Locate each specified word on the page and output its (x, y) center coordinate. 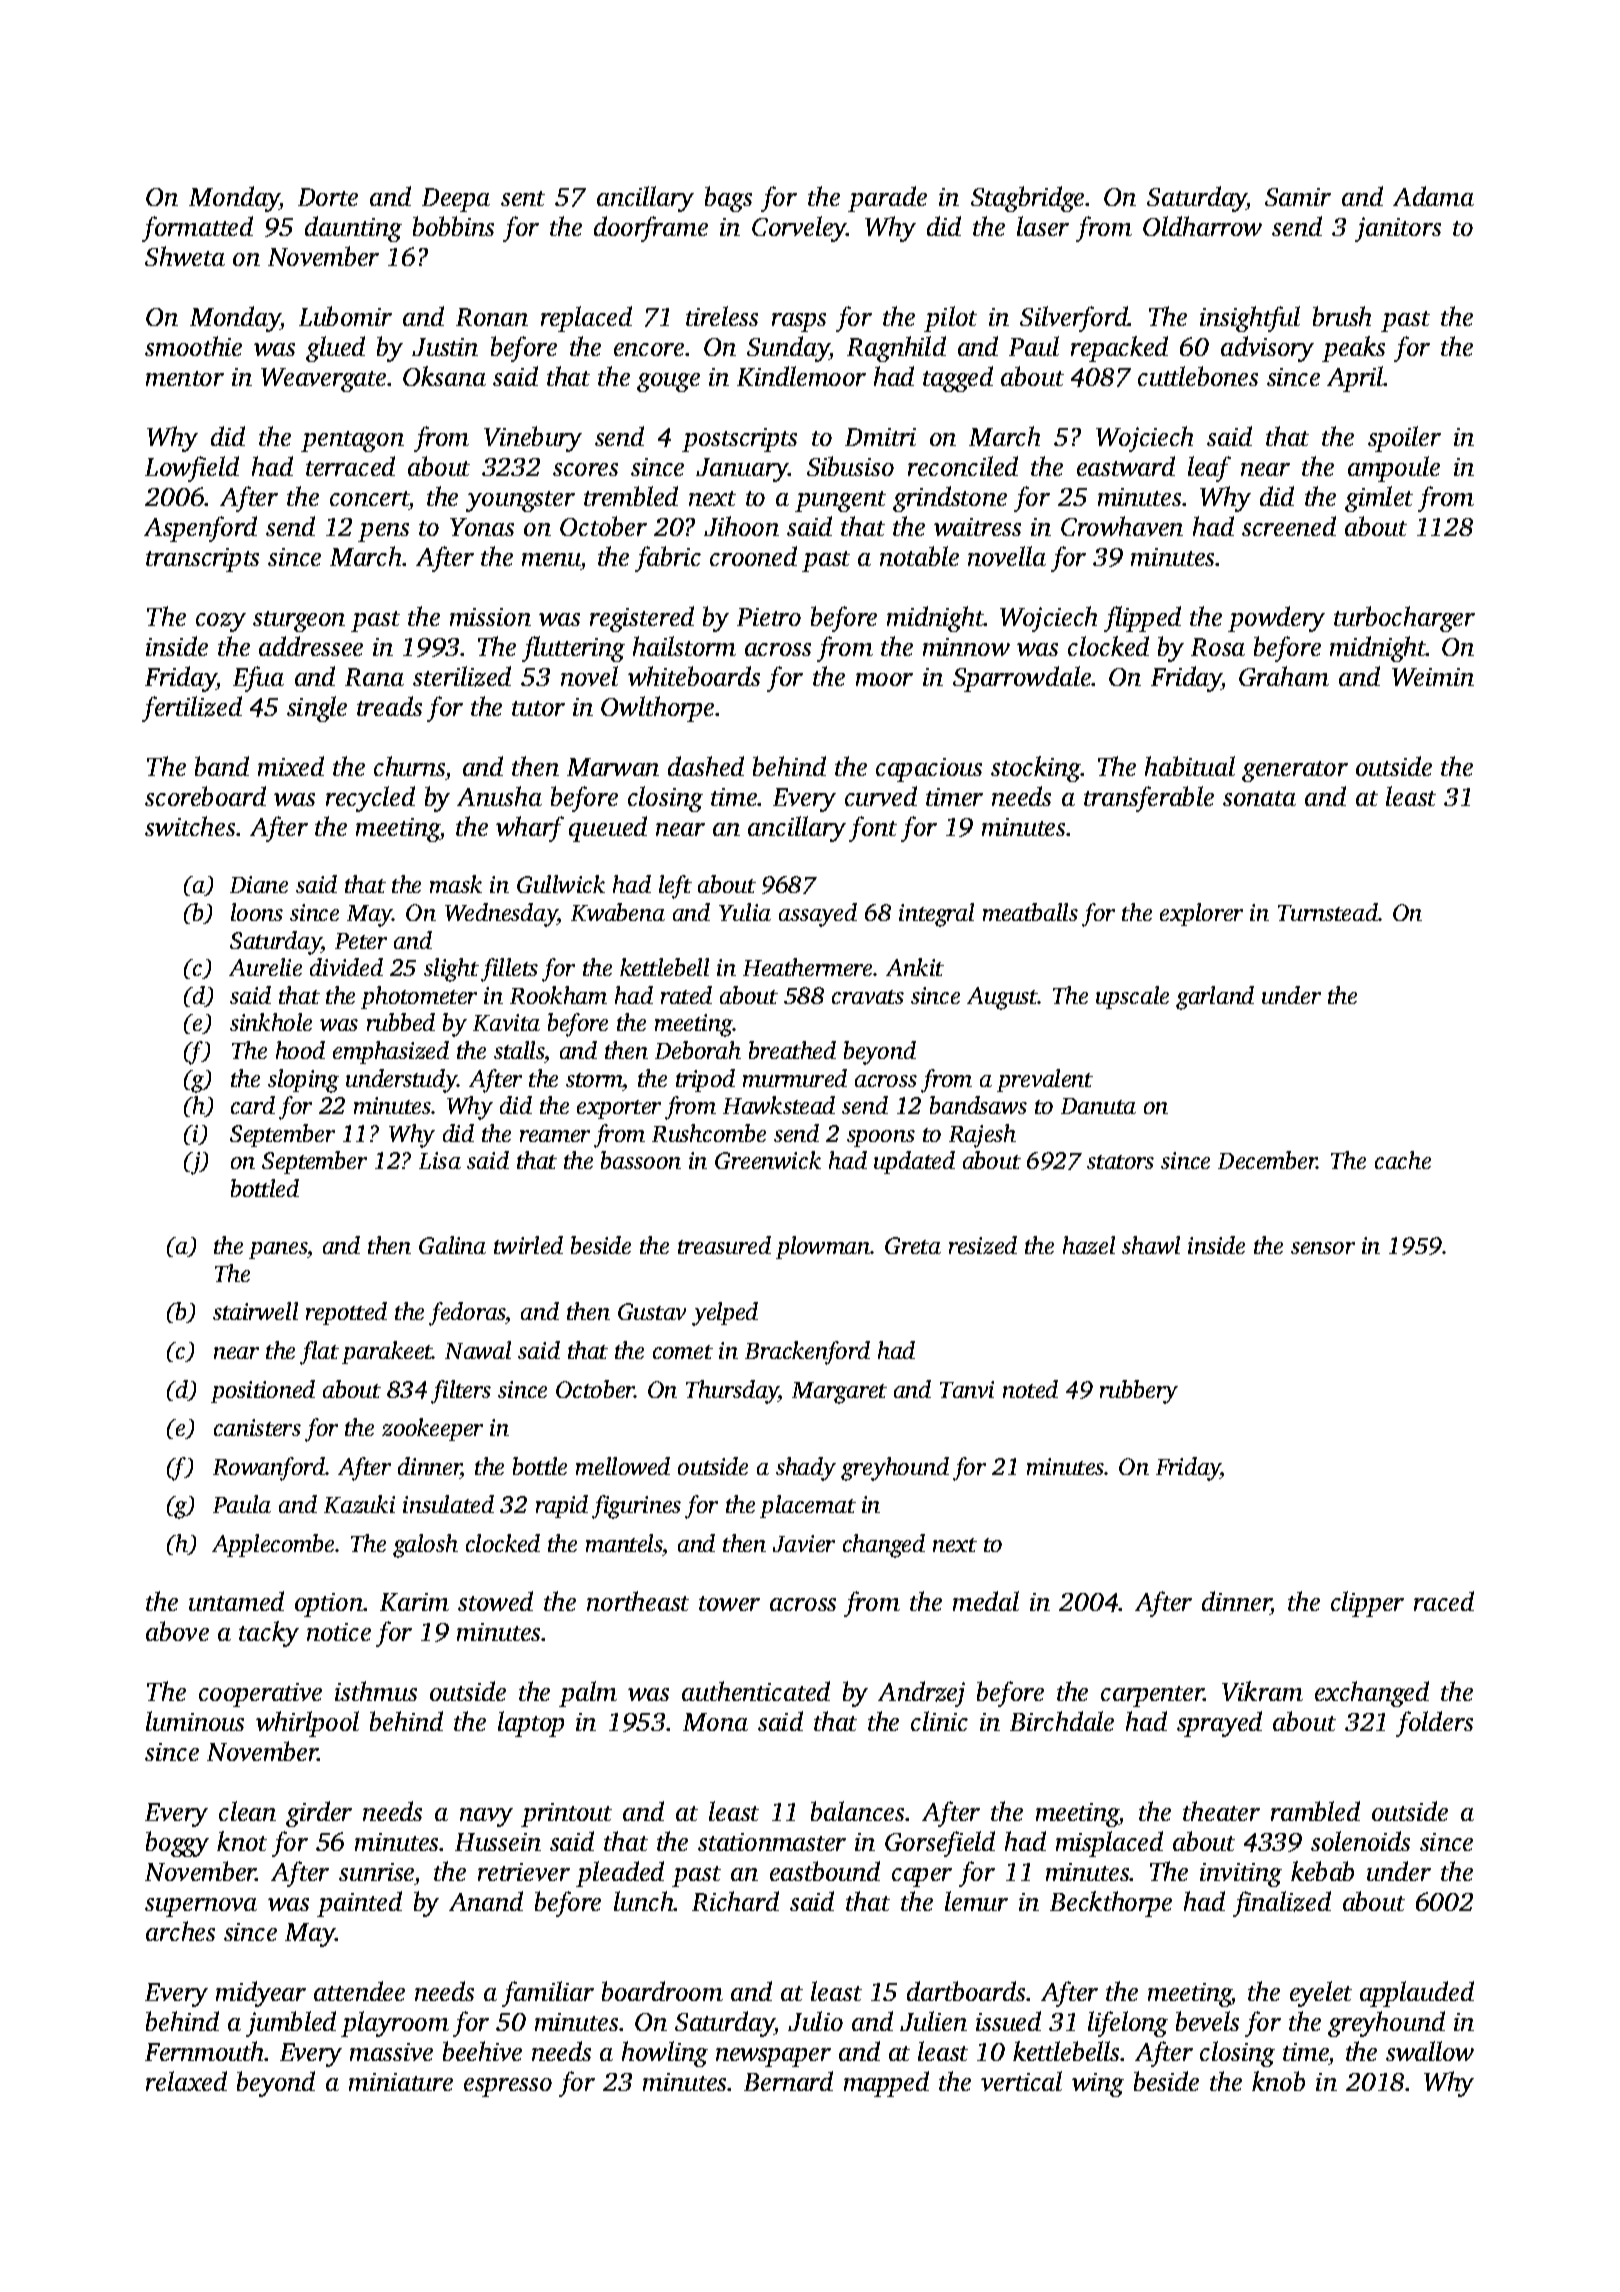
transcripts (202, 560)
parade (887, 199)
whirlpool (307, 1724)
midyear (261, 1994)
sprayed (1219, 1724)
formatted (197, 229)
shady (806, 1469)
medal (986, 1601)
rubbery (1139, 1392)
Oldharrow (1202, 226)
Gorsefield (940, 1844)
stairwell (255, 1311)
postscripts (739, 440)
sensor (1323, 1248)
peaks (1353, 349)
